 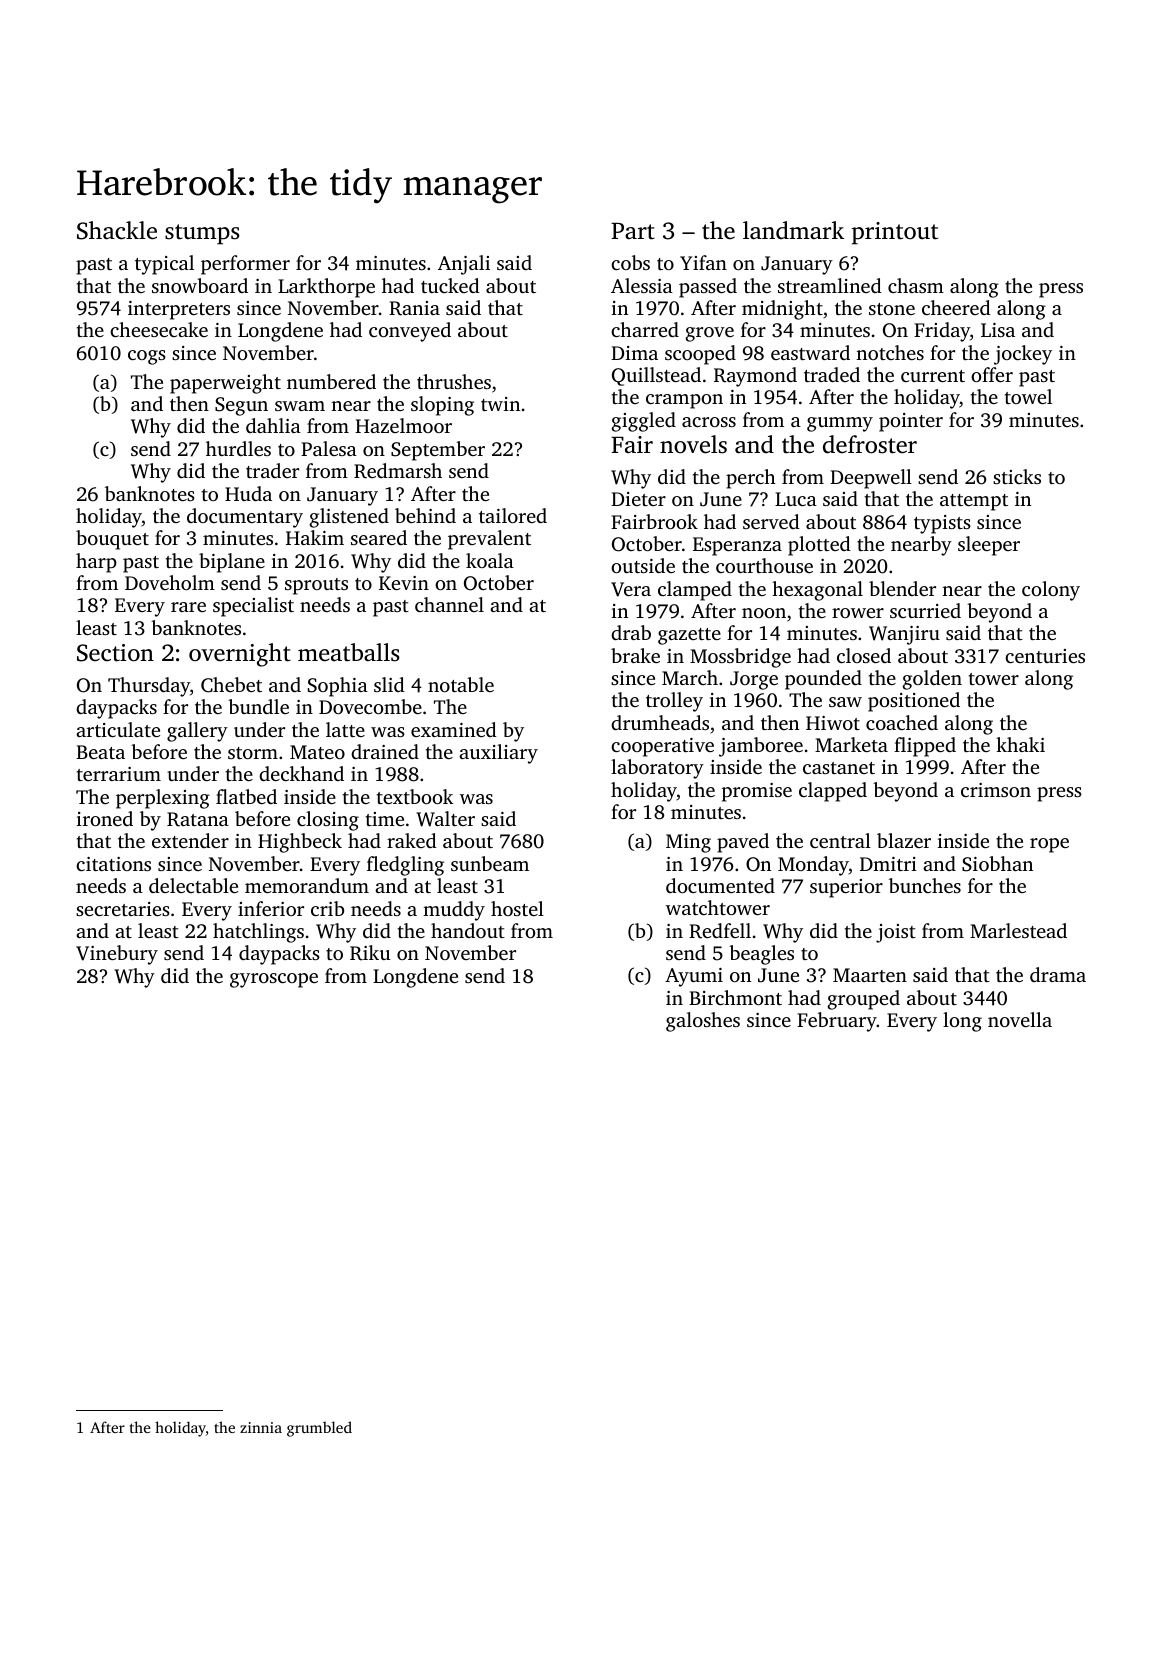 What do you see at coordinates (895, 233) in the document?
I see `printout` at bounding box center [895, 233].
